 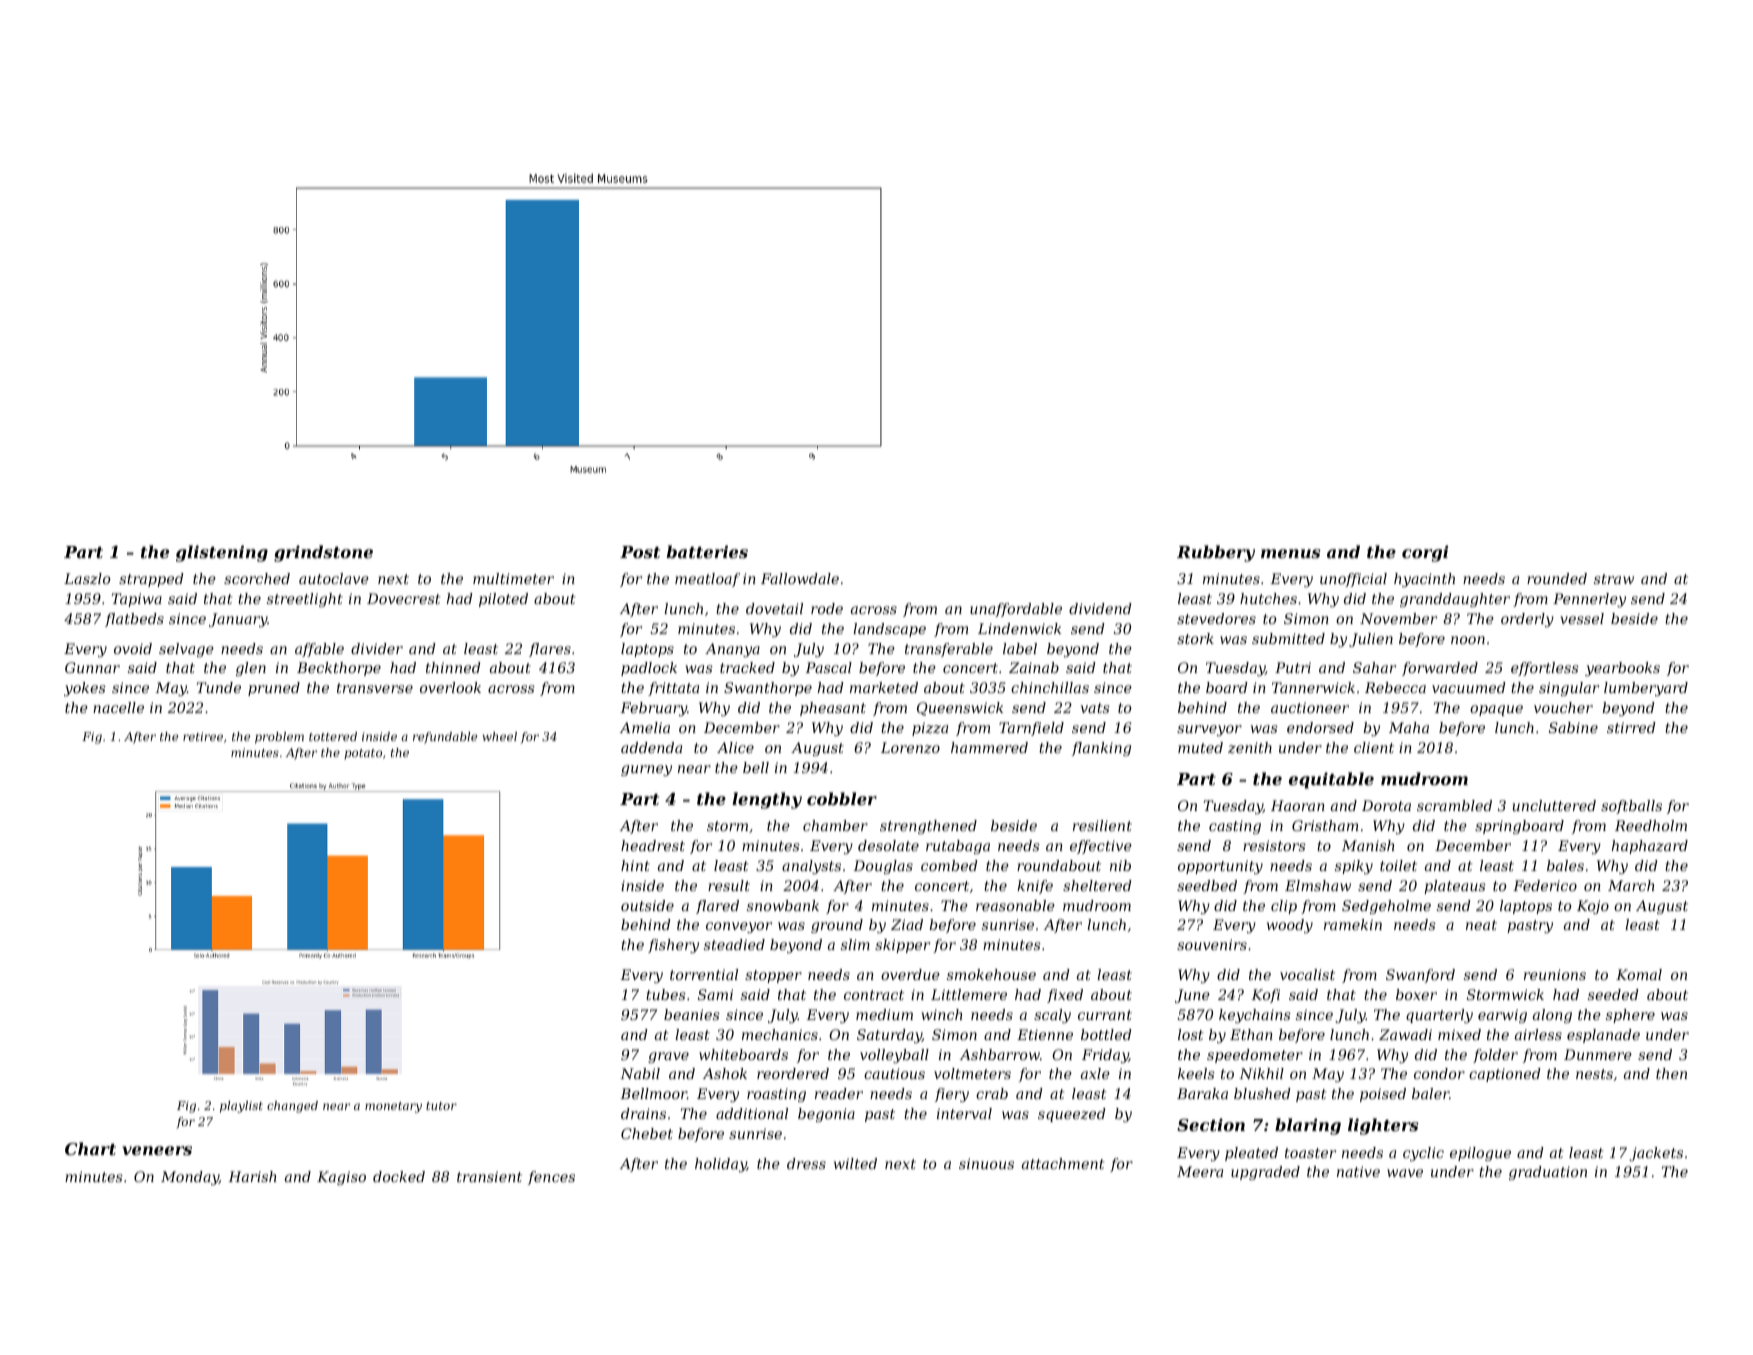 What do you see at coordinates (902, 946) in the page?
I see `skipper` at bounding box center [902, 946].
